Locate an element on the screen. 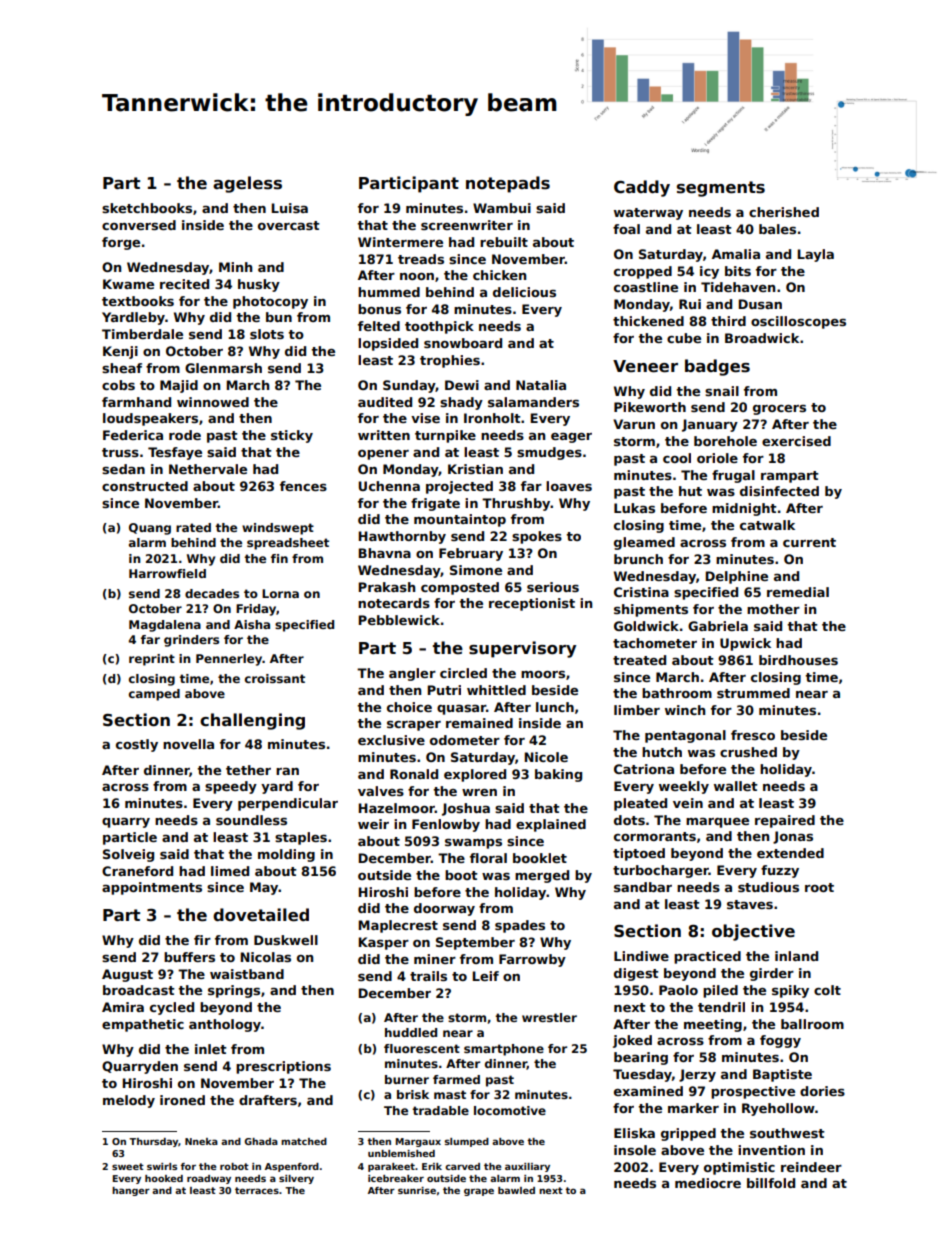 The image size is (952, 1233). booklet is located at coordinates (540, 858).
